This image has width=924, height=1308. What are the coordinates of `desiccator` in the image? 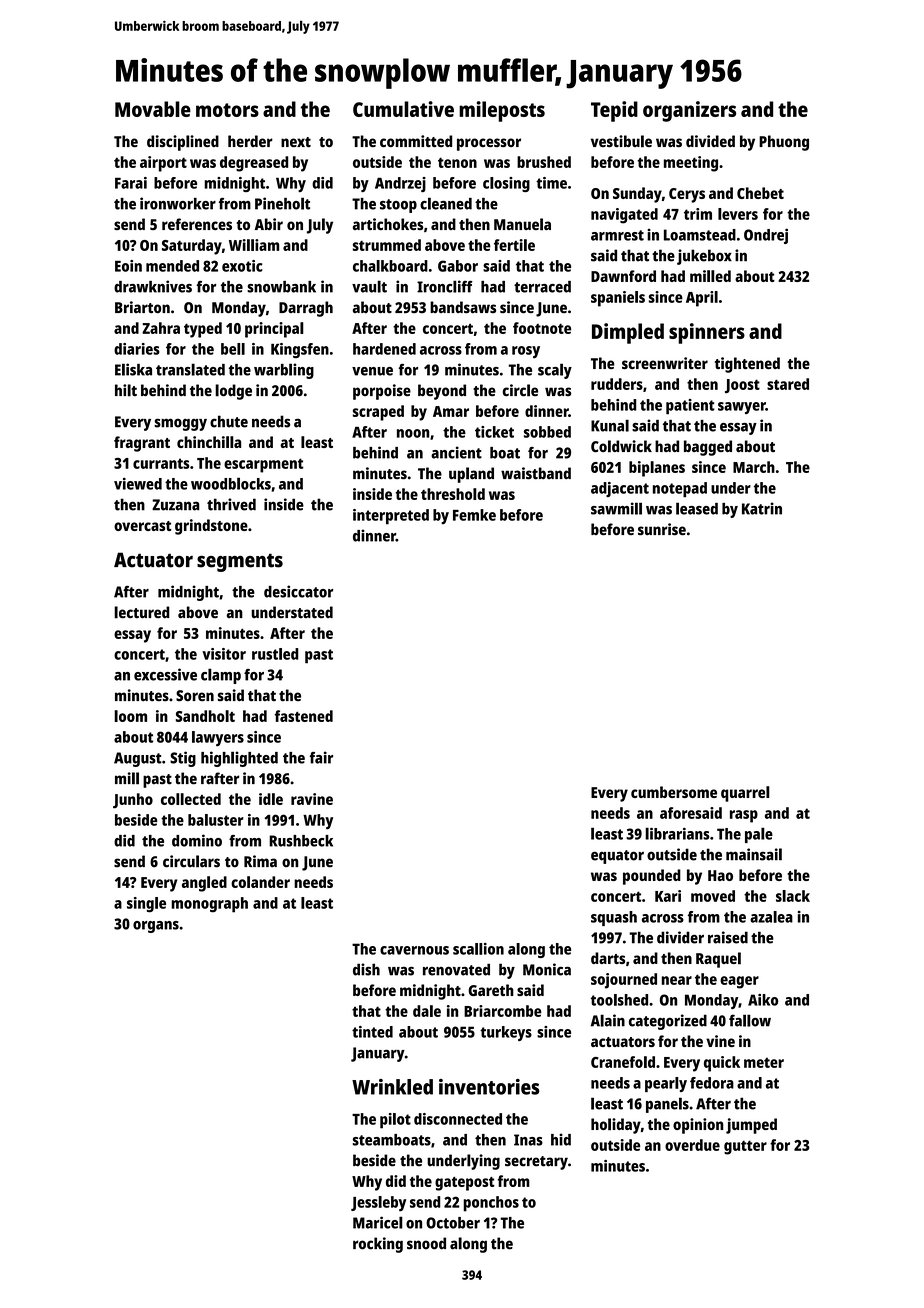 It's located at (298, 591).
